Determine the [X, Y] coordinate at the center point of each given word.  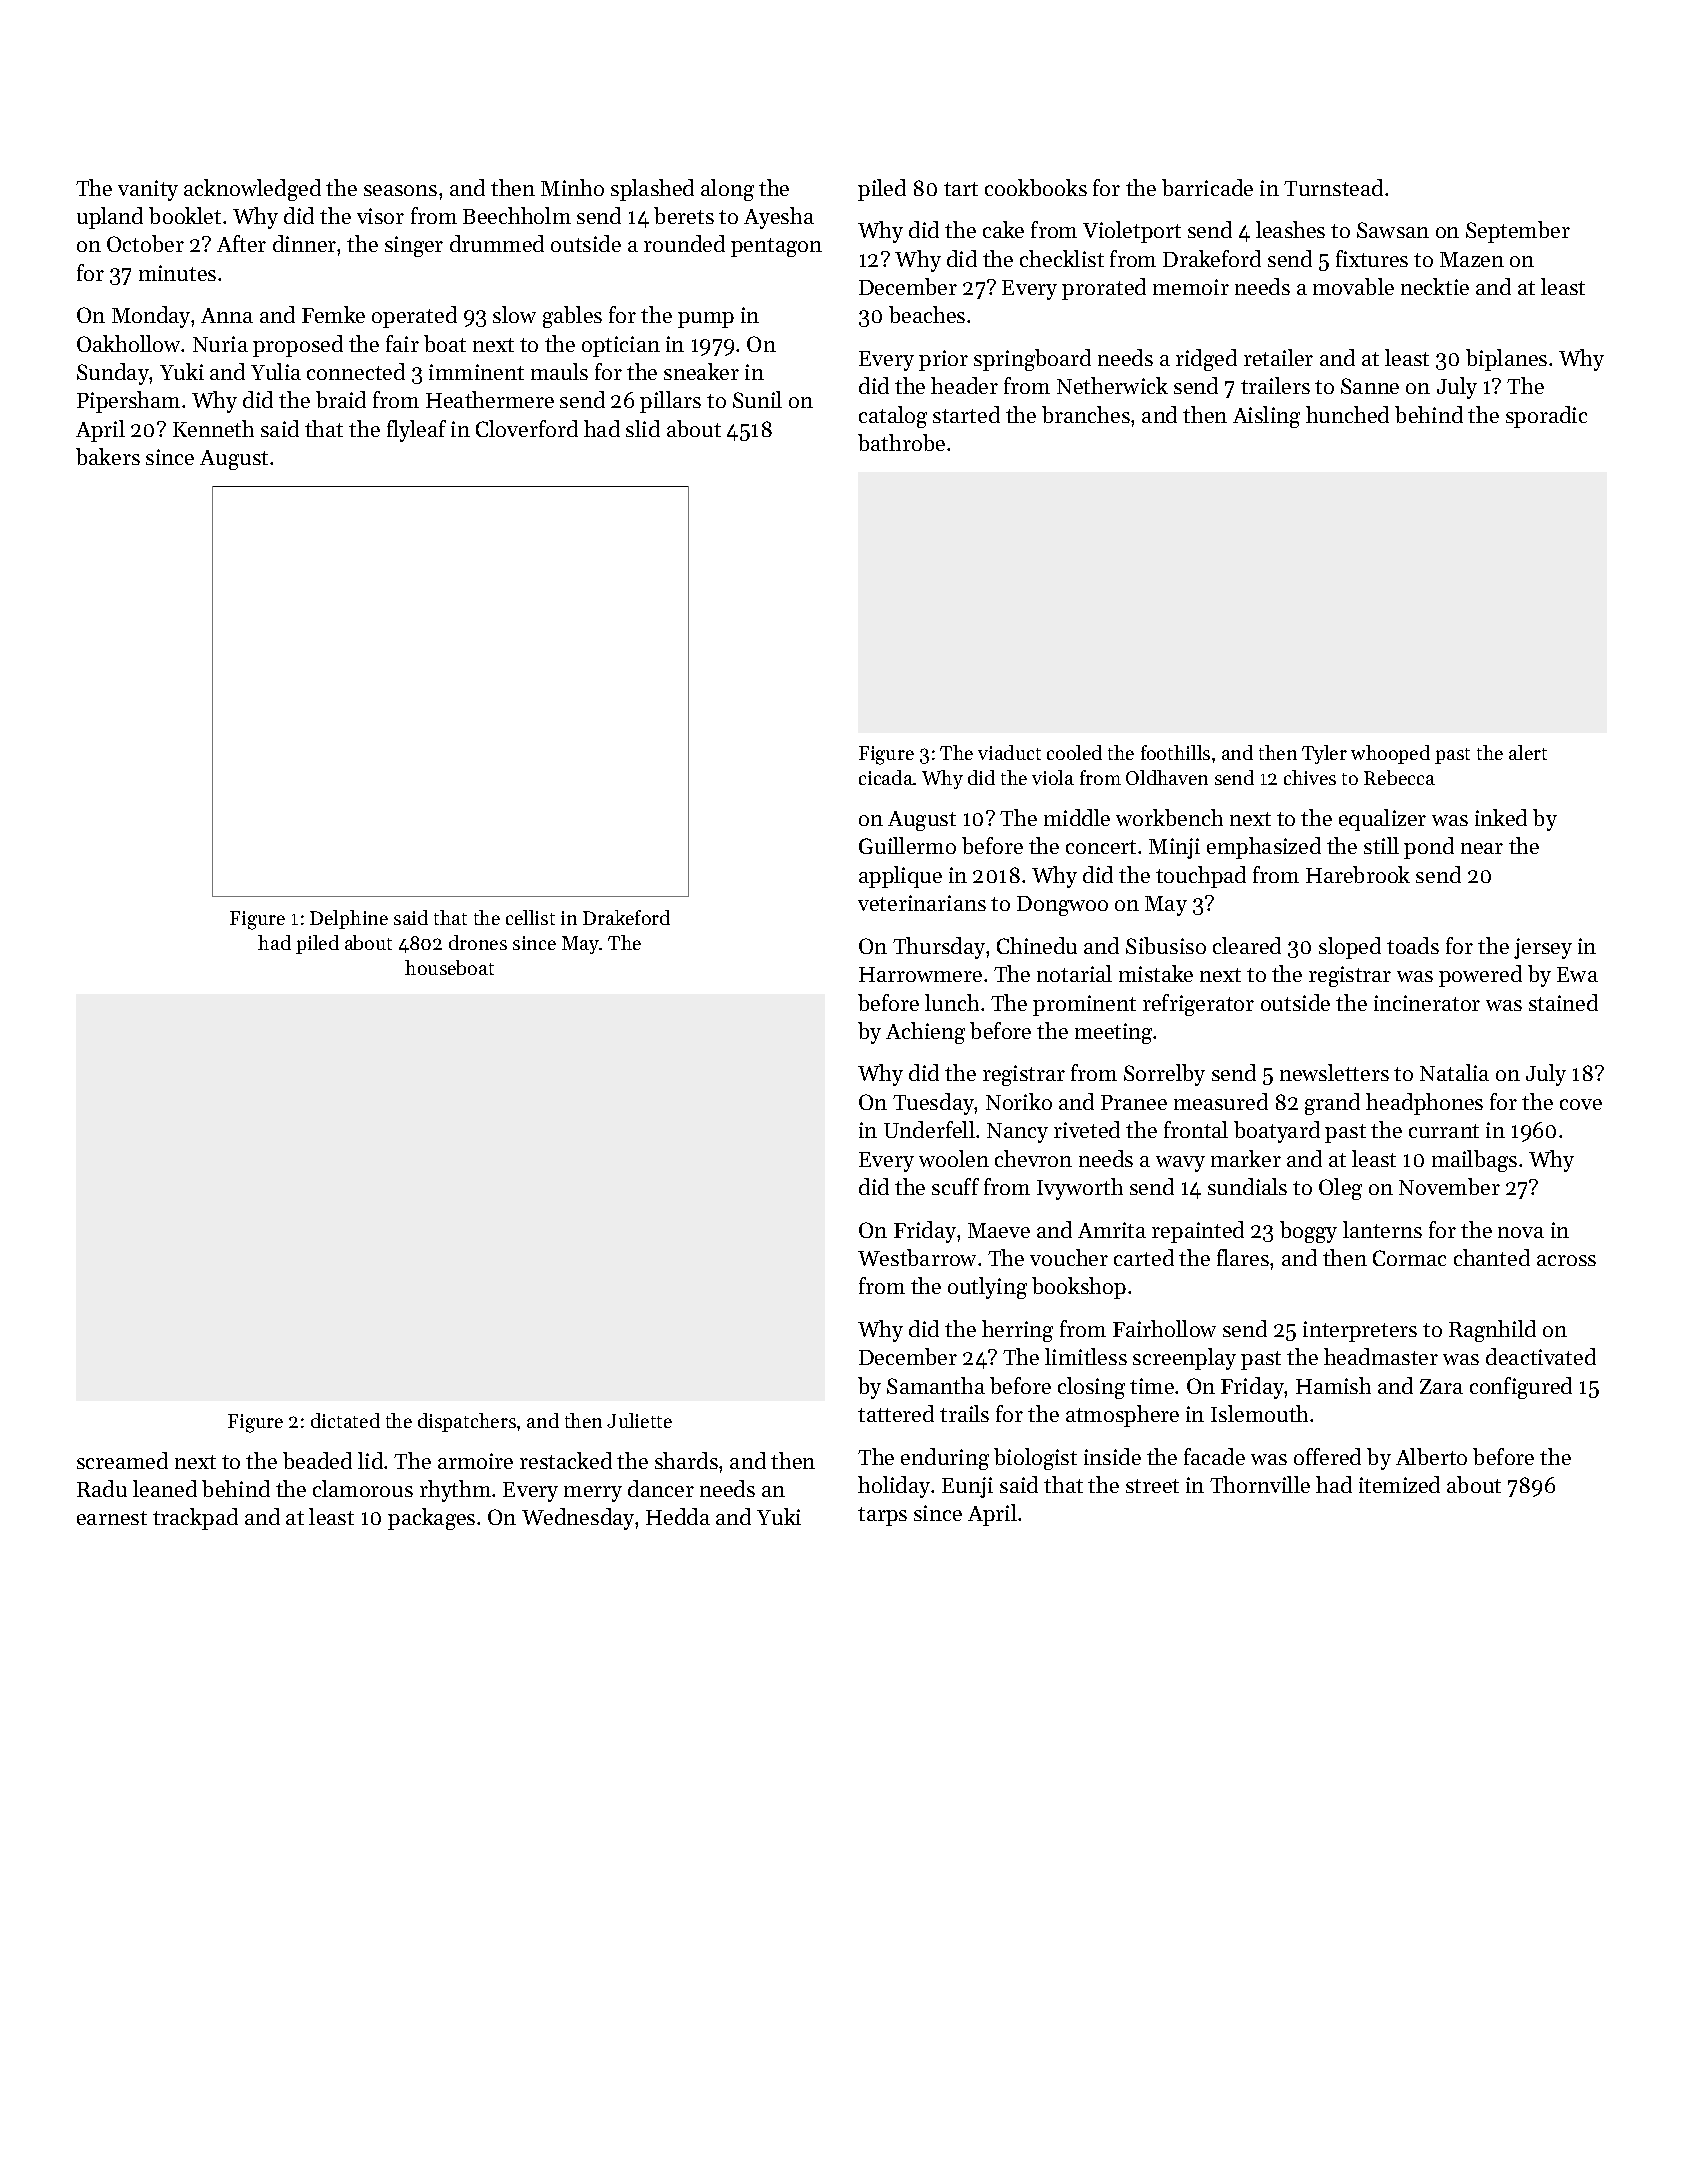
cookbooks [1036, 187]
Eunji [967, 1487]
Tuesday [934, 1104]
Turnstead [1333, 187]
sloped [1350, 948]
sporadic [1546, 417]
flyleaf [416, 431]
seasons [400, 190]
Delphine [349, 919]
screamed [122, 1460]
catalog [893, 417]
